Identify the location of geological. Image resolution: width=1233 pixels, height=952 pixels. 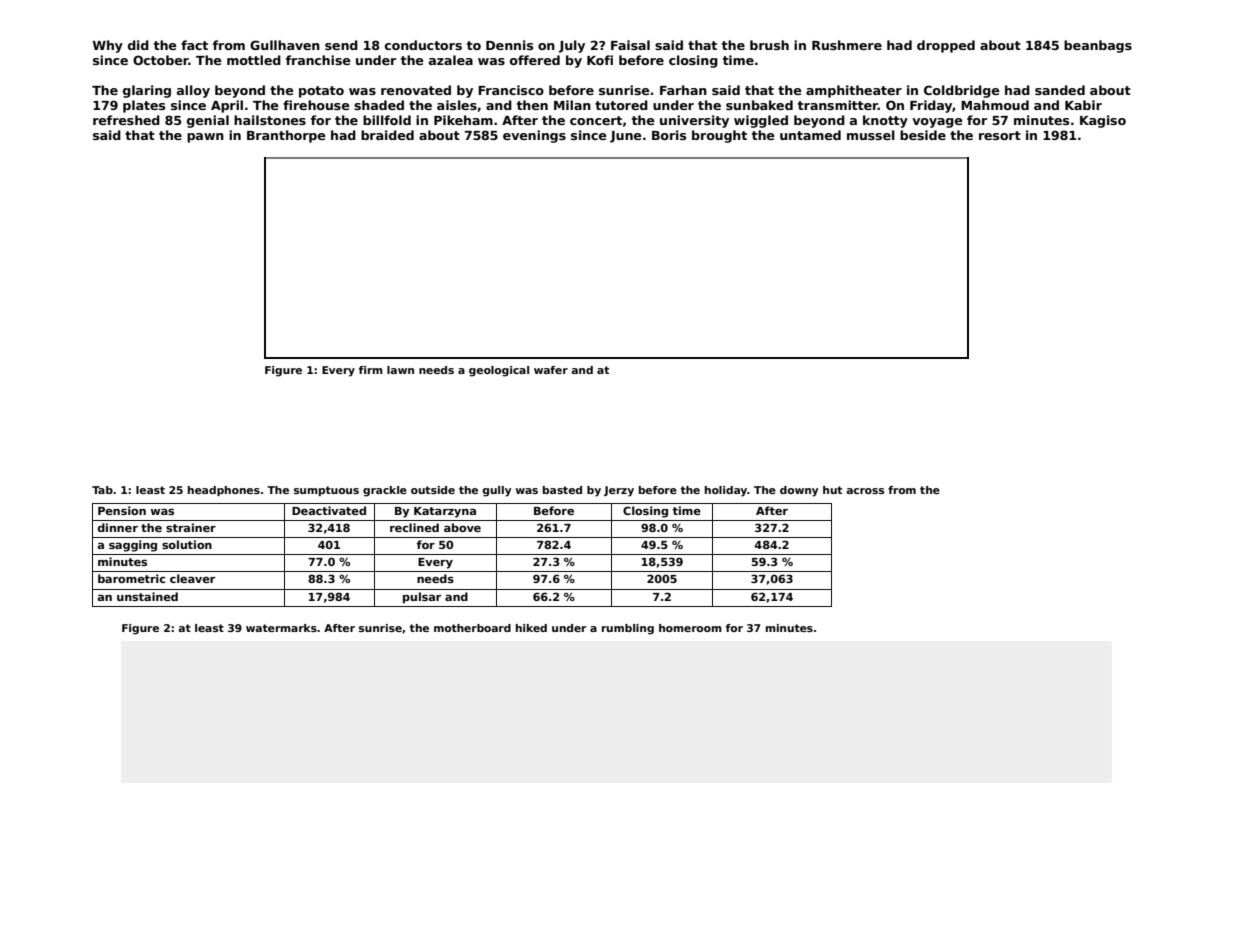
(499, 371).
